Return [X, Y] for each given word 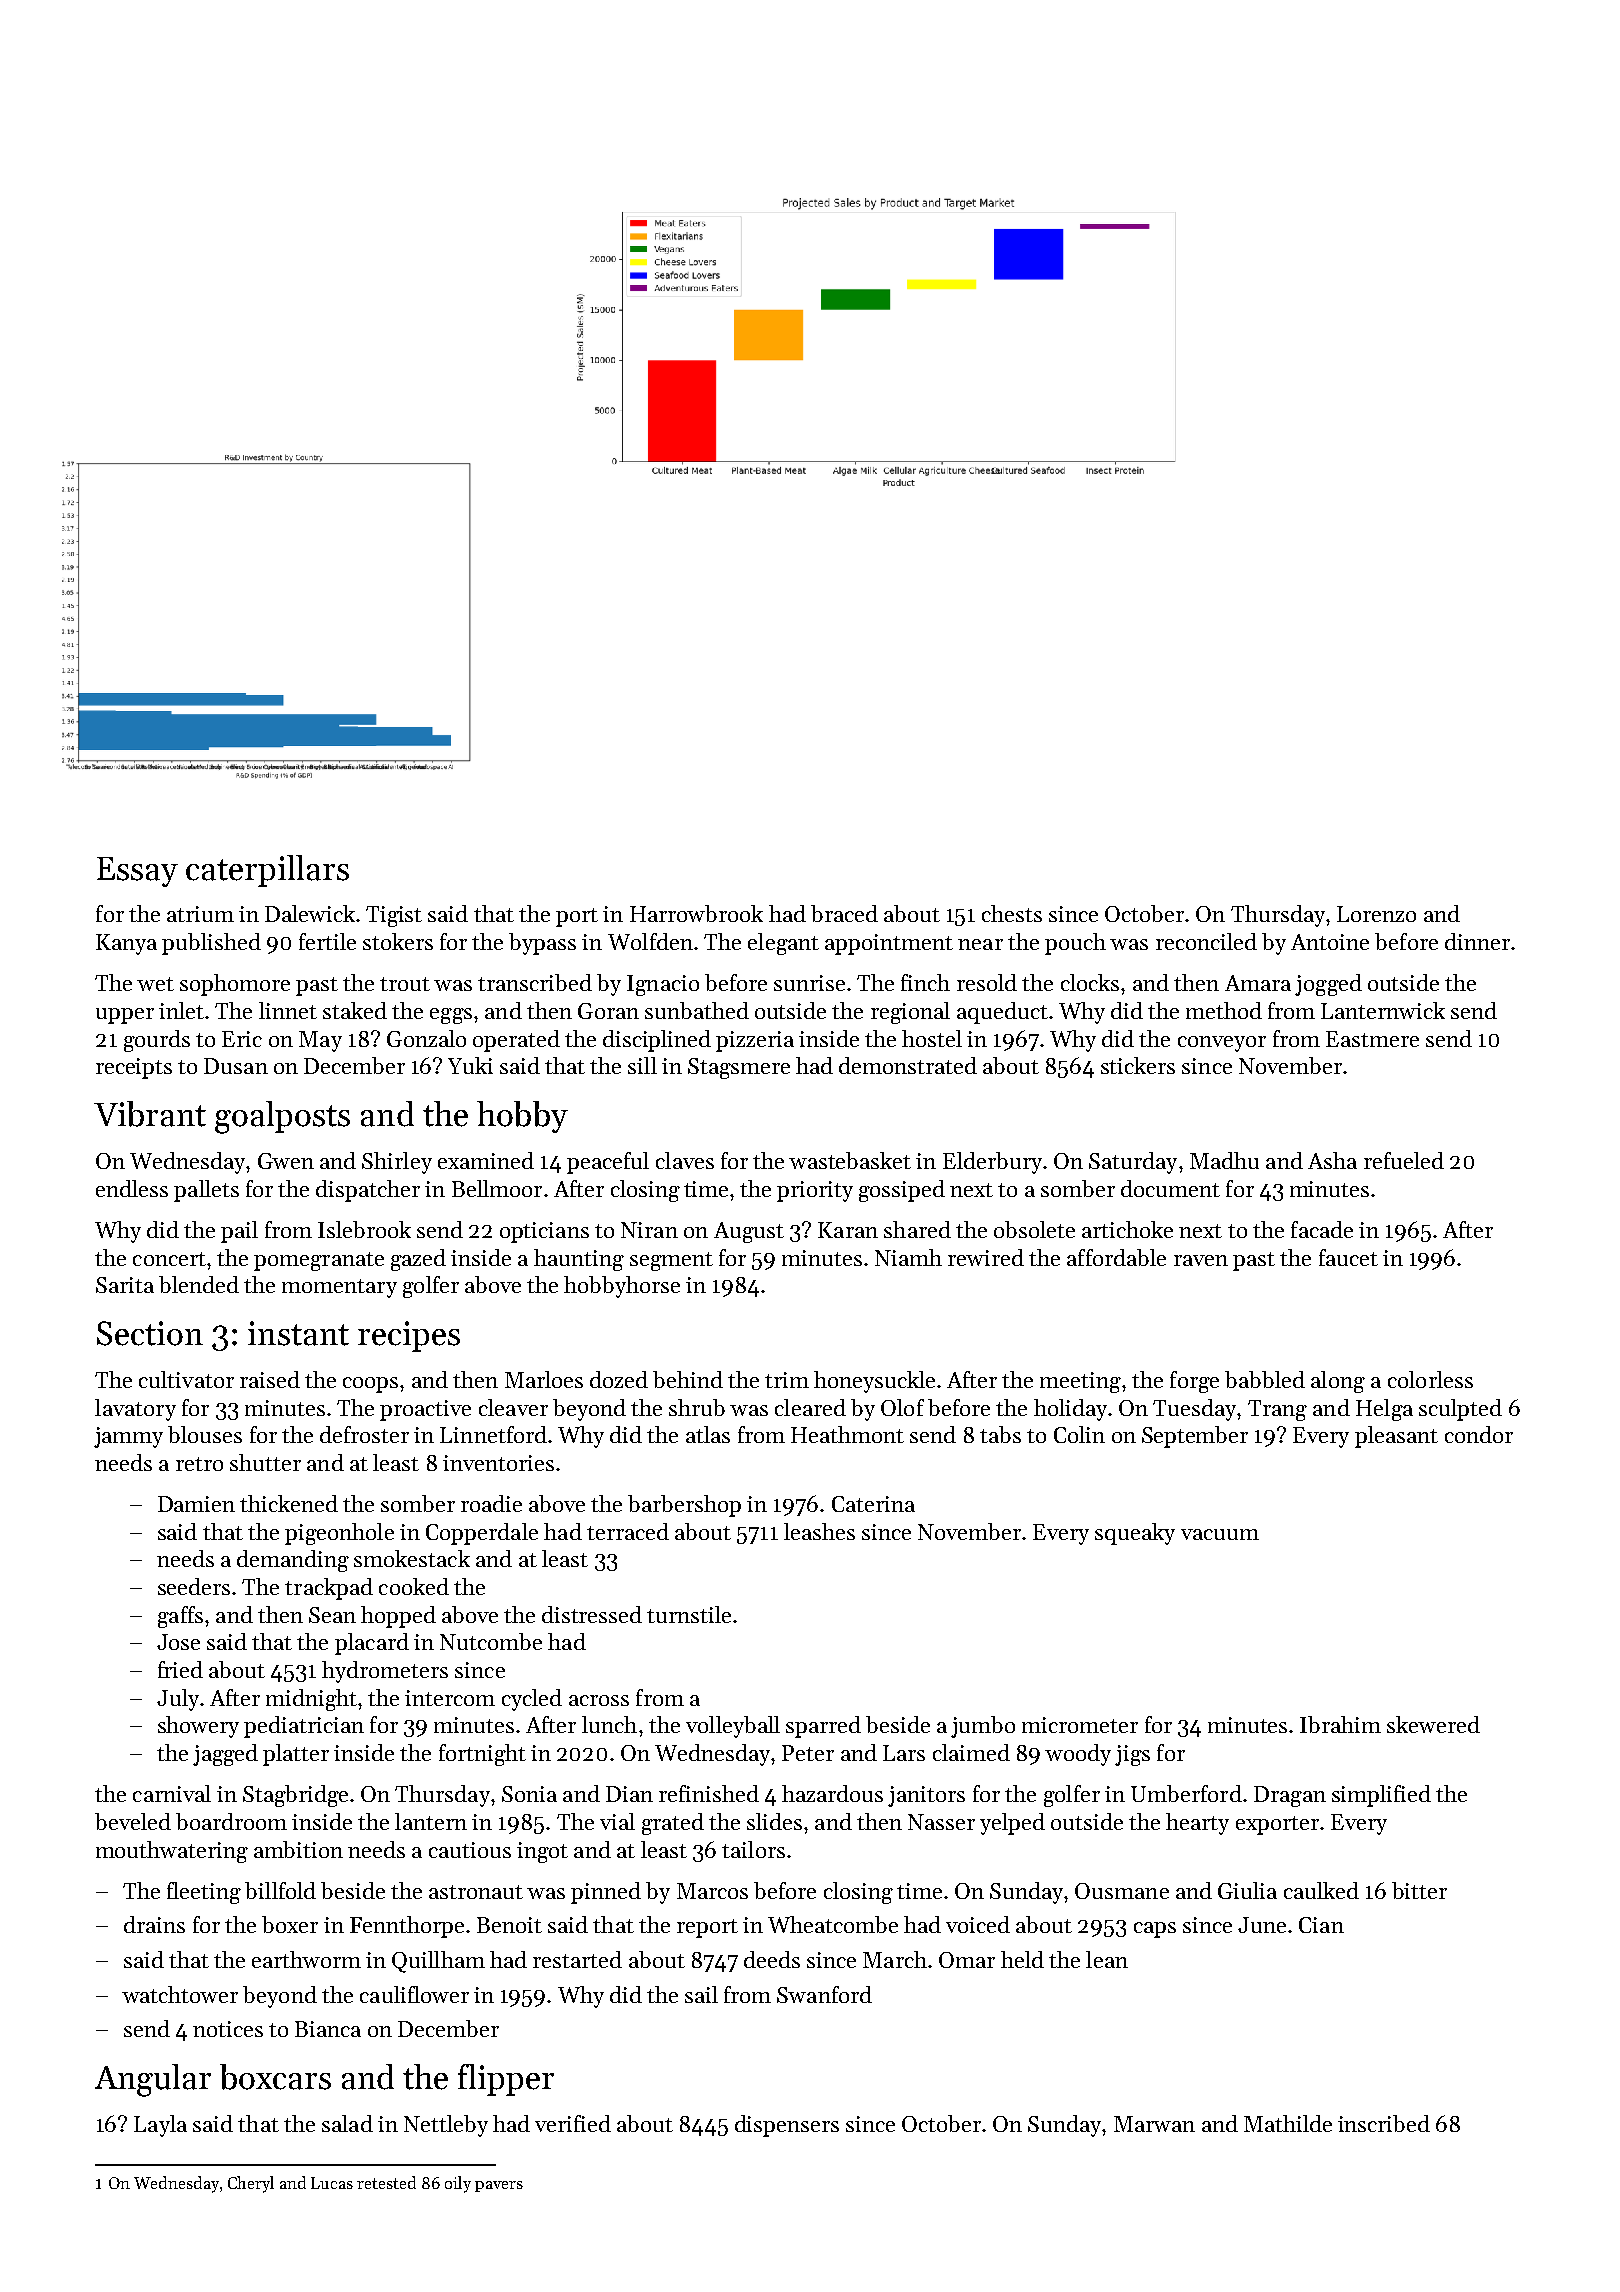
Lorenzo [1376, 914]
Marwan [1154, 2124]
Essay [137, 872]
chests [1012, 913]
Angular [153, 2080]
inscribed [1384, 2123]
